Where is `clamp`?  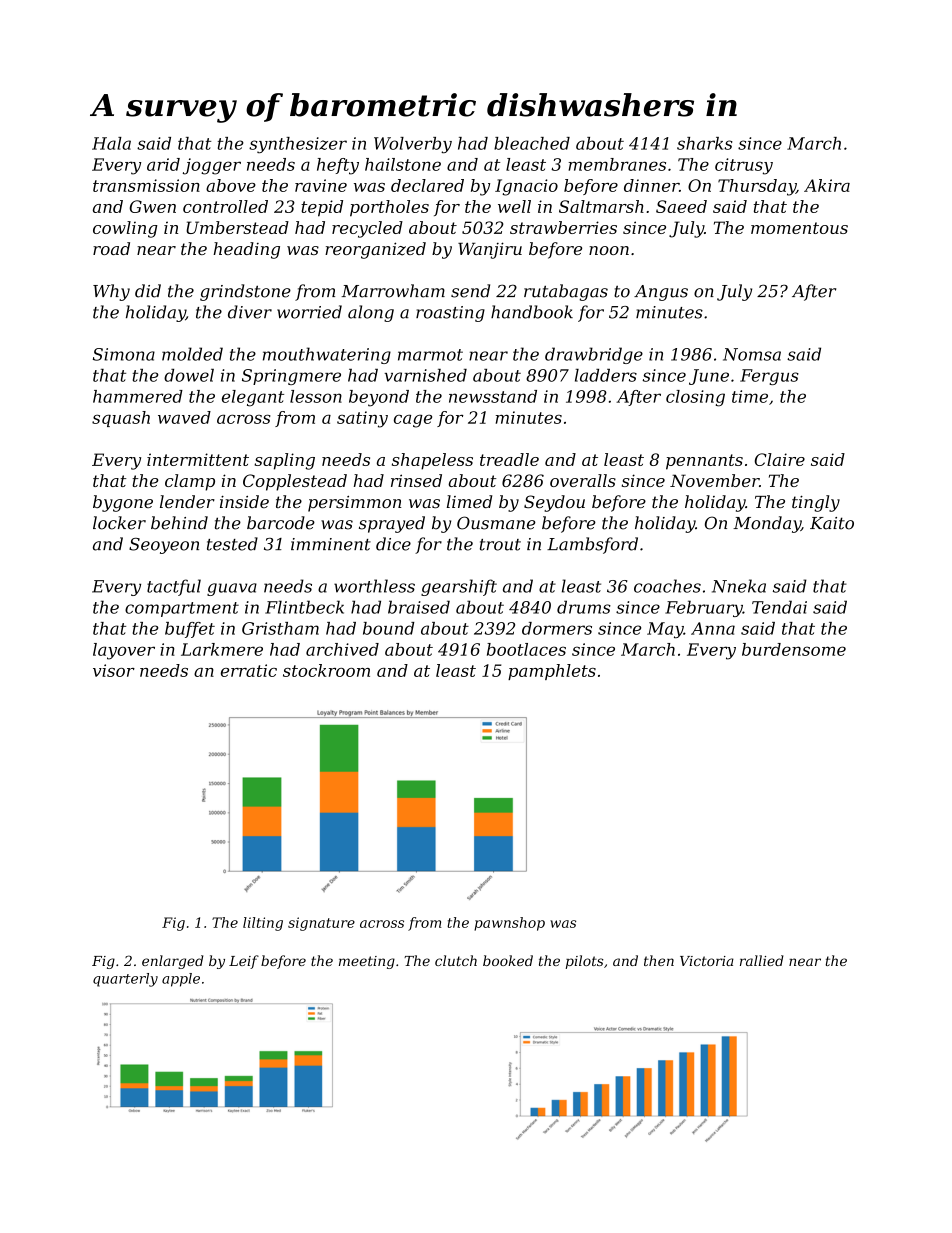
clamp is located at coordinates (190, 482).
